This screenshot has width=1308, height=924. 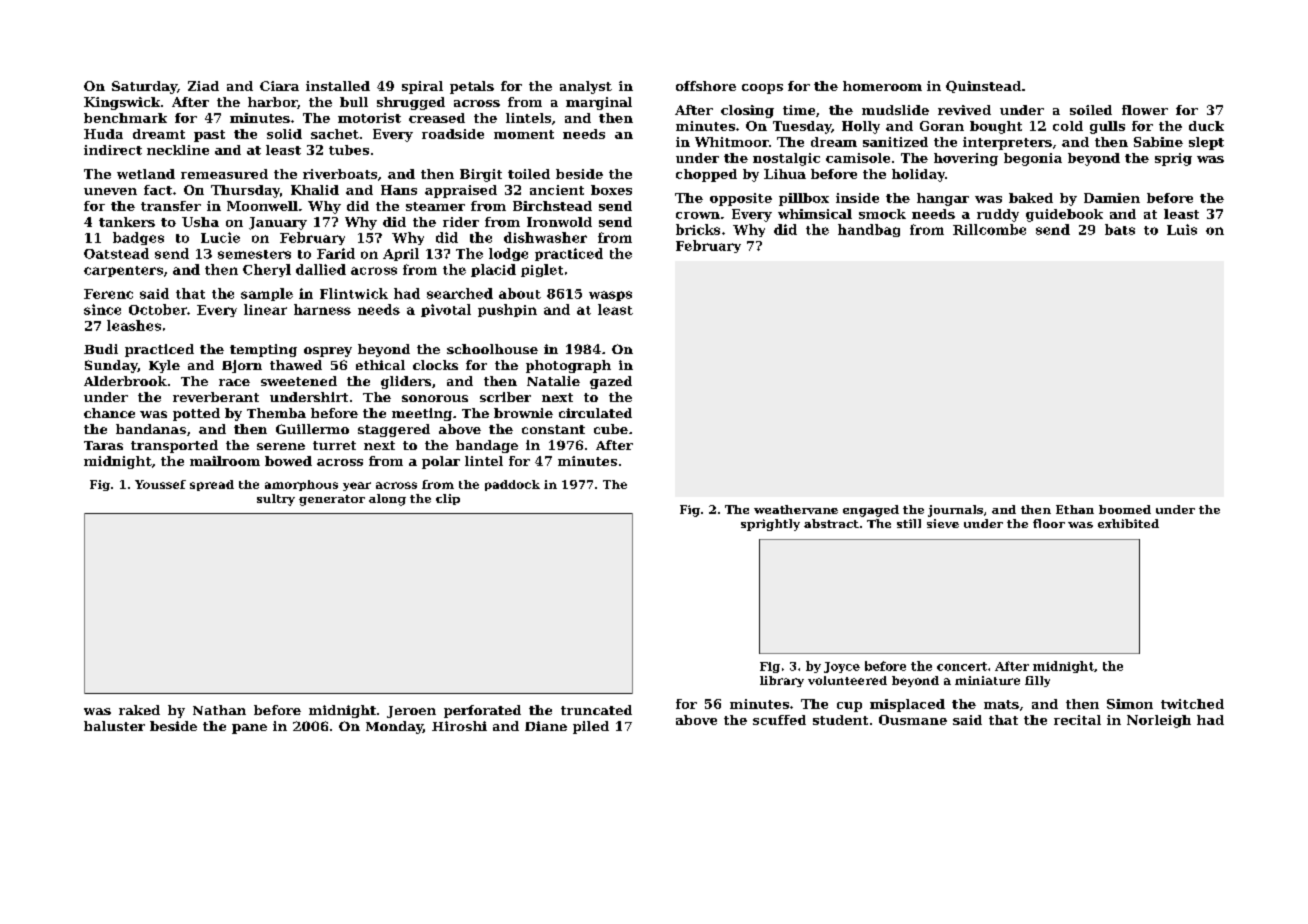 I want to click on concert, so click(x=962, y=666).
